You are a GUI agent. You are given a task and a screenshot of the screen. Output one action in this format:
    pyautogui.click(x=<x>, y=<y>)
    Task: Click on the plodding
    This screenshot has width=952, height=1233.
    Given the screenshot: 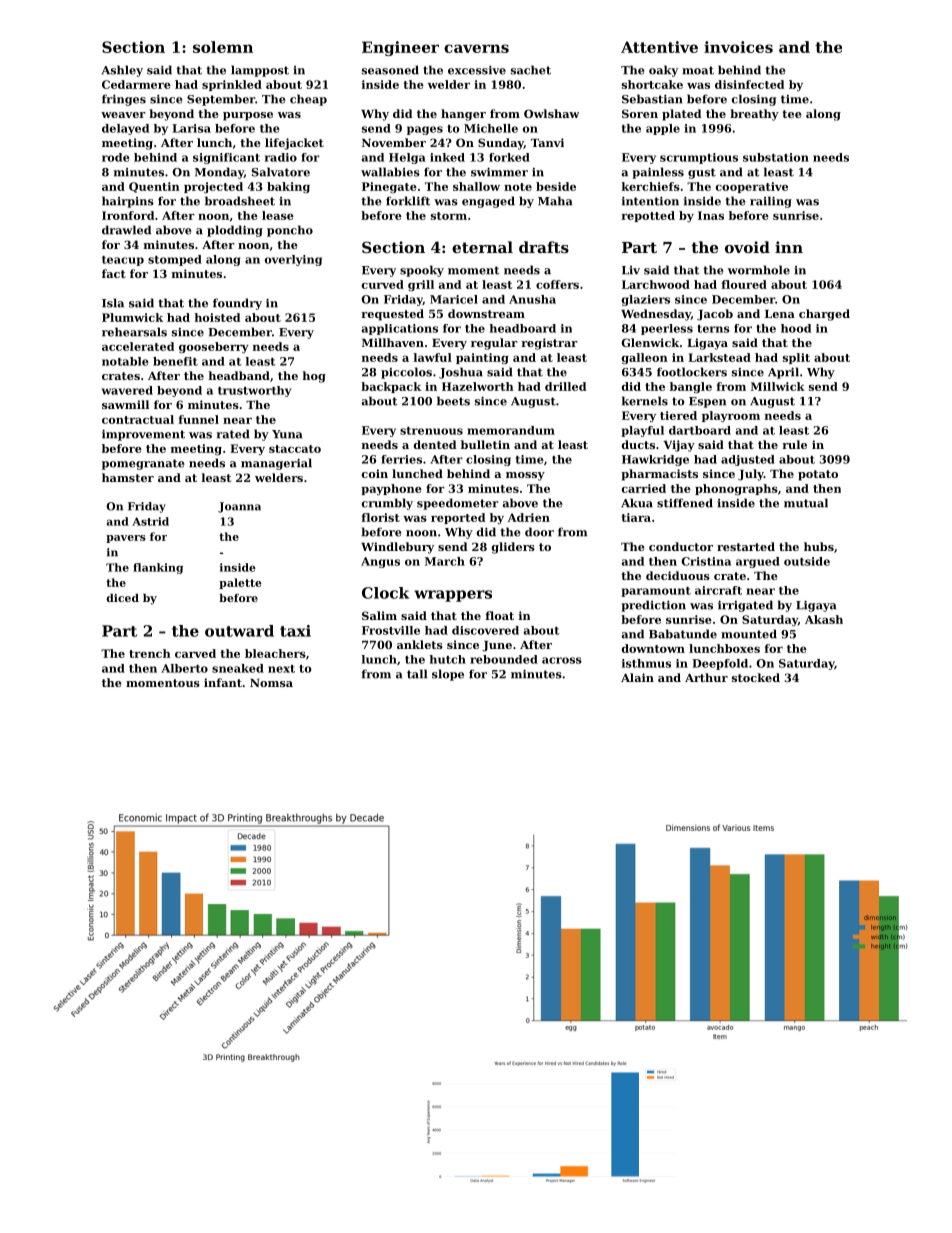 What is the action you would take?
    pyautogui.click(x=235, y=231)
